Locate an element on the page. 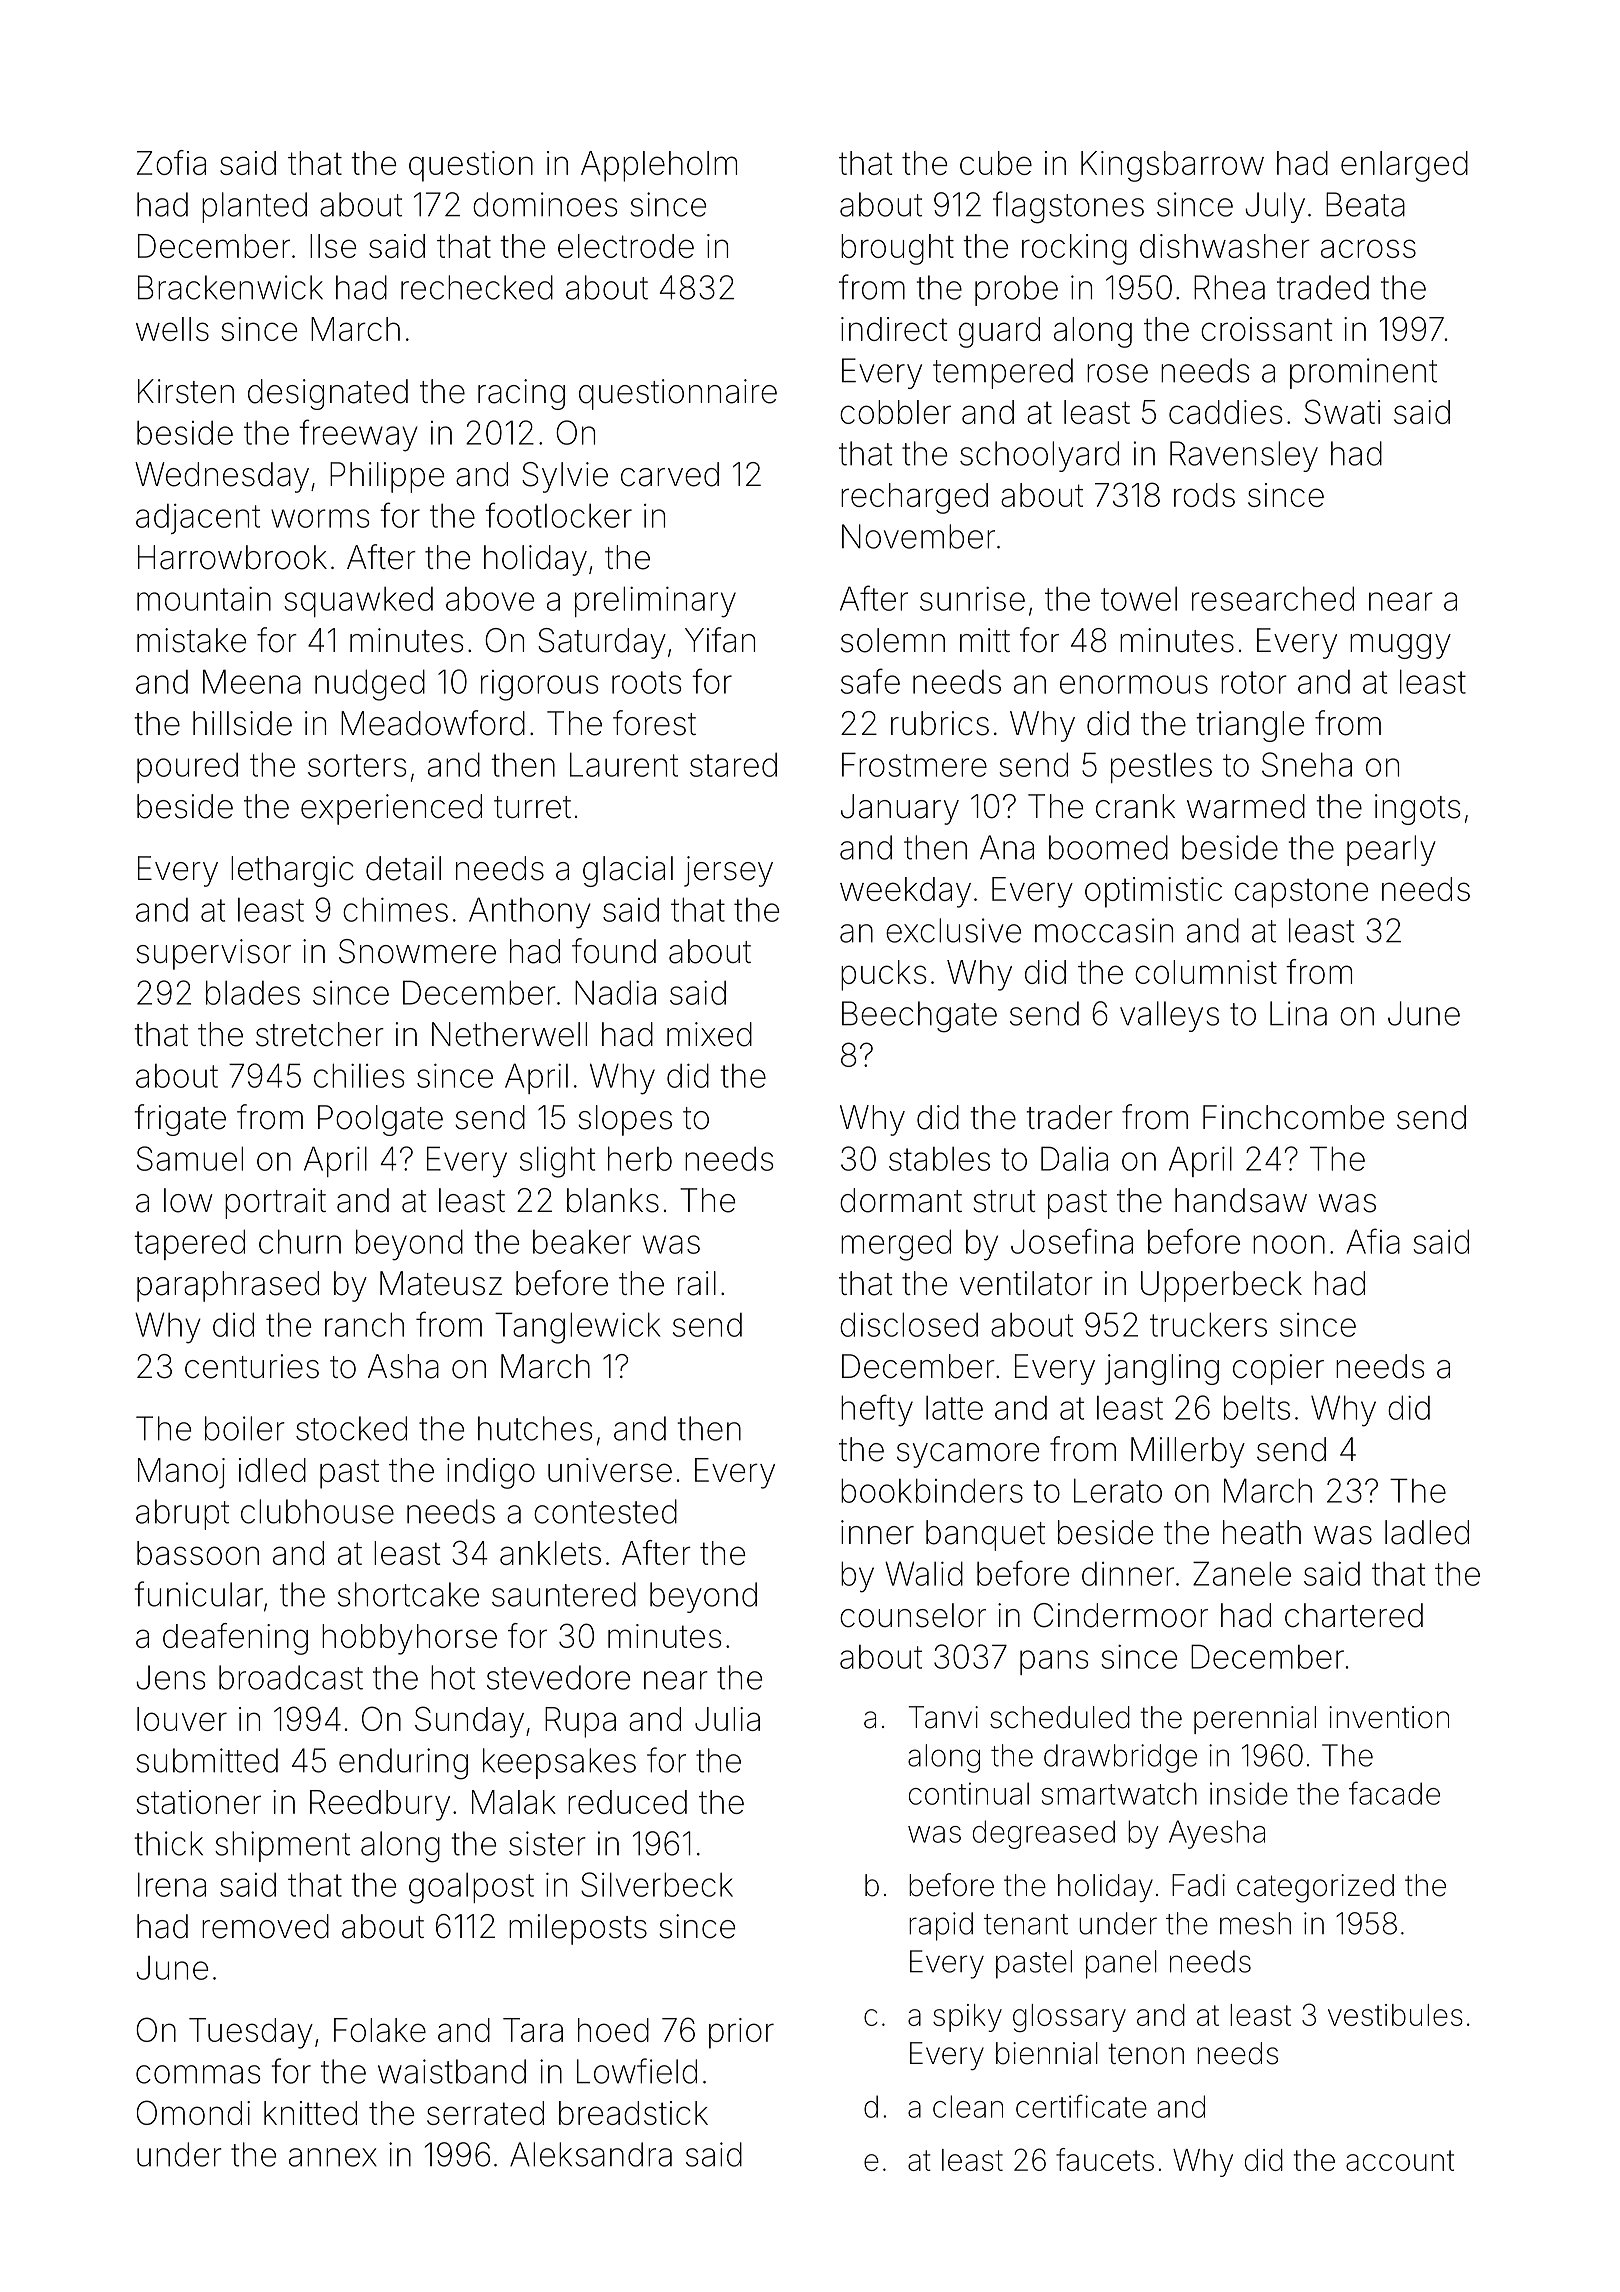  Tanglewick is located at coordinates (577, 1328).
